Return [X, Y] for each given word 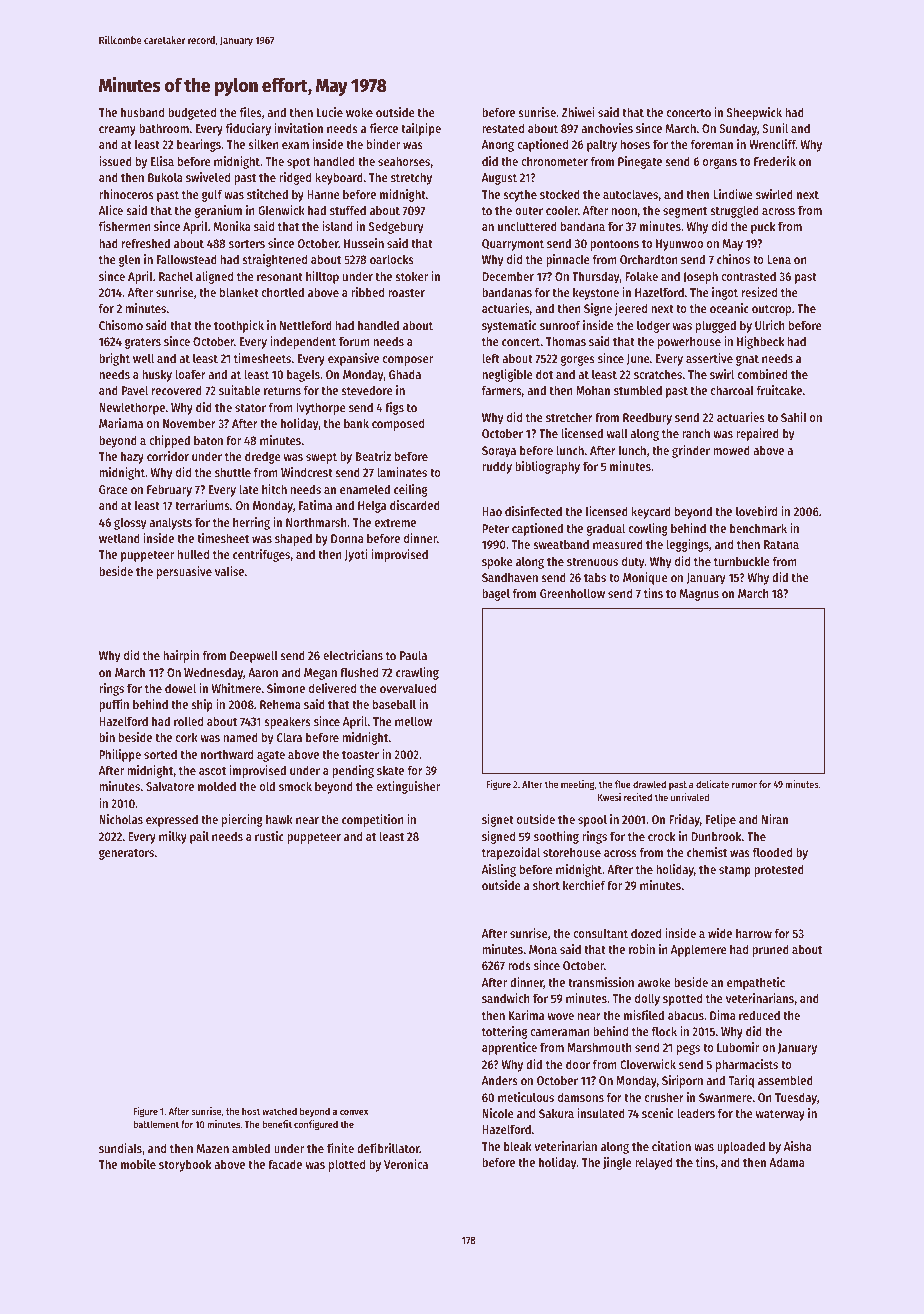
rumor [744, 785]
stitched [267, 194]
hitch [274, 489]
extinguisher [408, 787]
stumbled [638, 390]
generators [126, 854]
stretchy [411, 178]
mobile [138, 1164]
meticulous [526, 1097]
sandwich [506, 998]
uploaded [741, 1147]
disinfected [533, 511]
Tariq [741, 1081]
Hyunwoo [679, 245]
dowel [180, 688]
